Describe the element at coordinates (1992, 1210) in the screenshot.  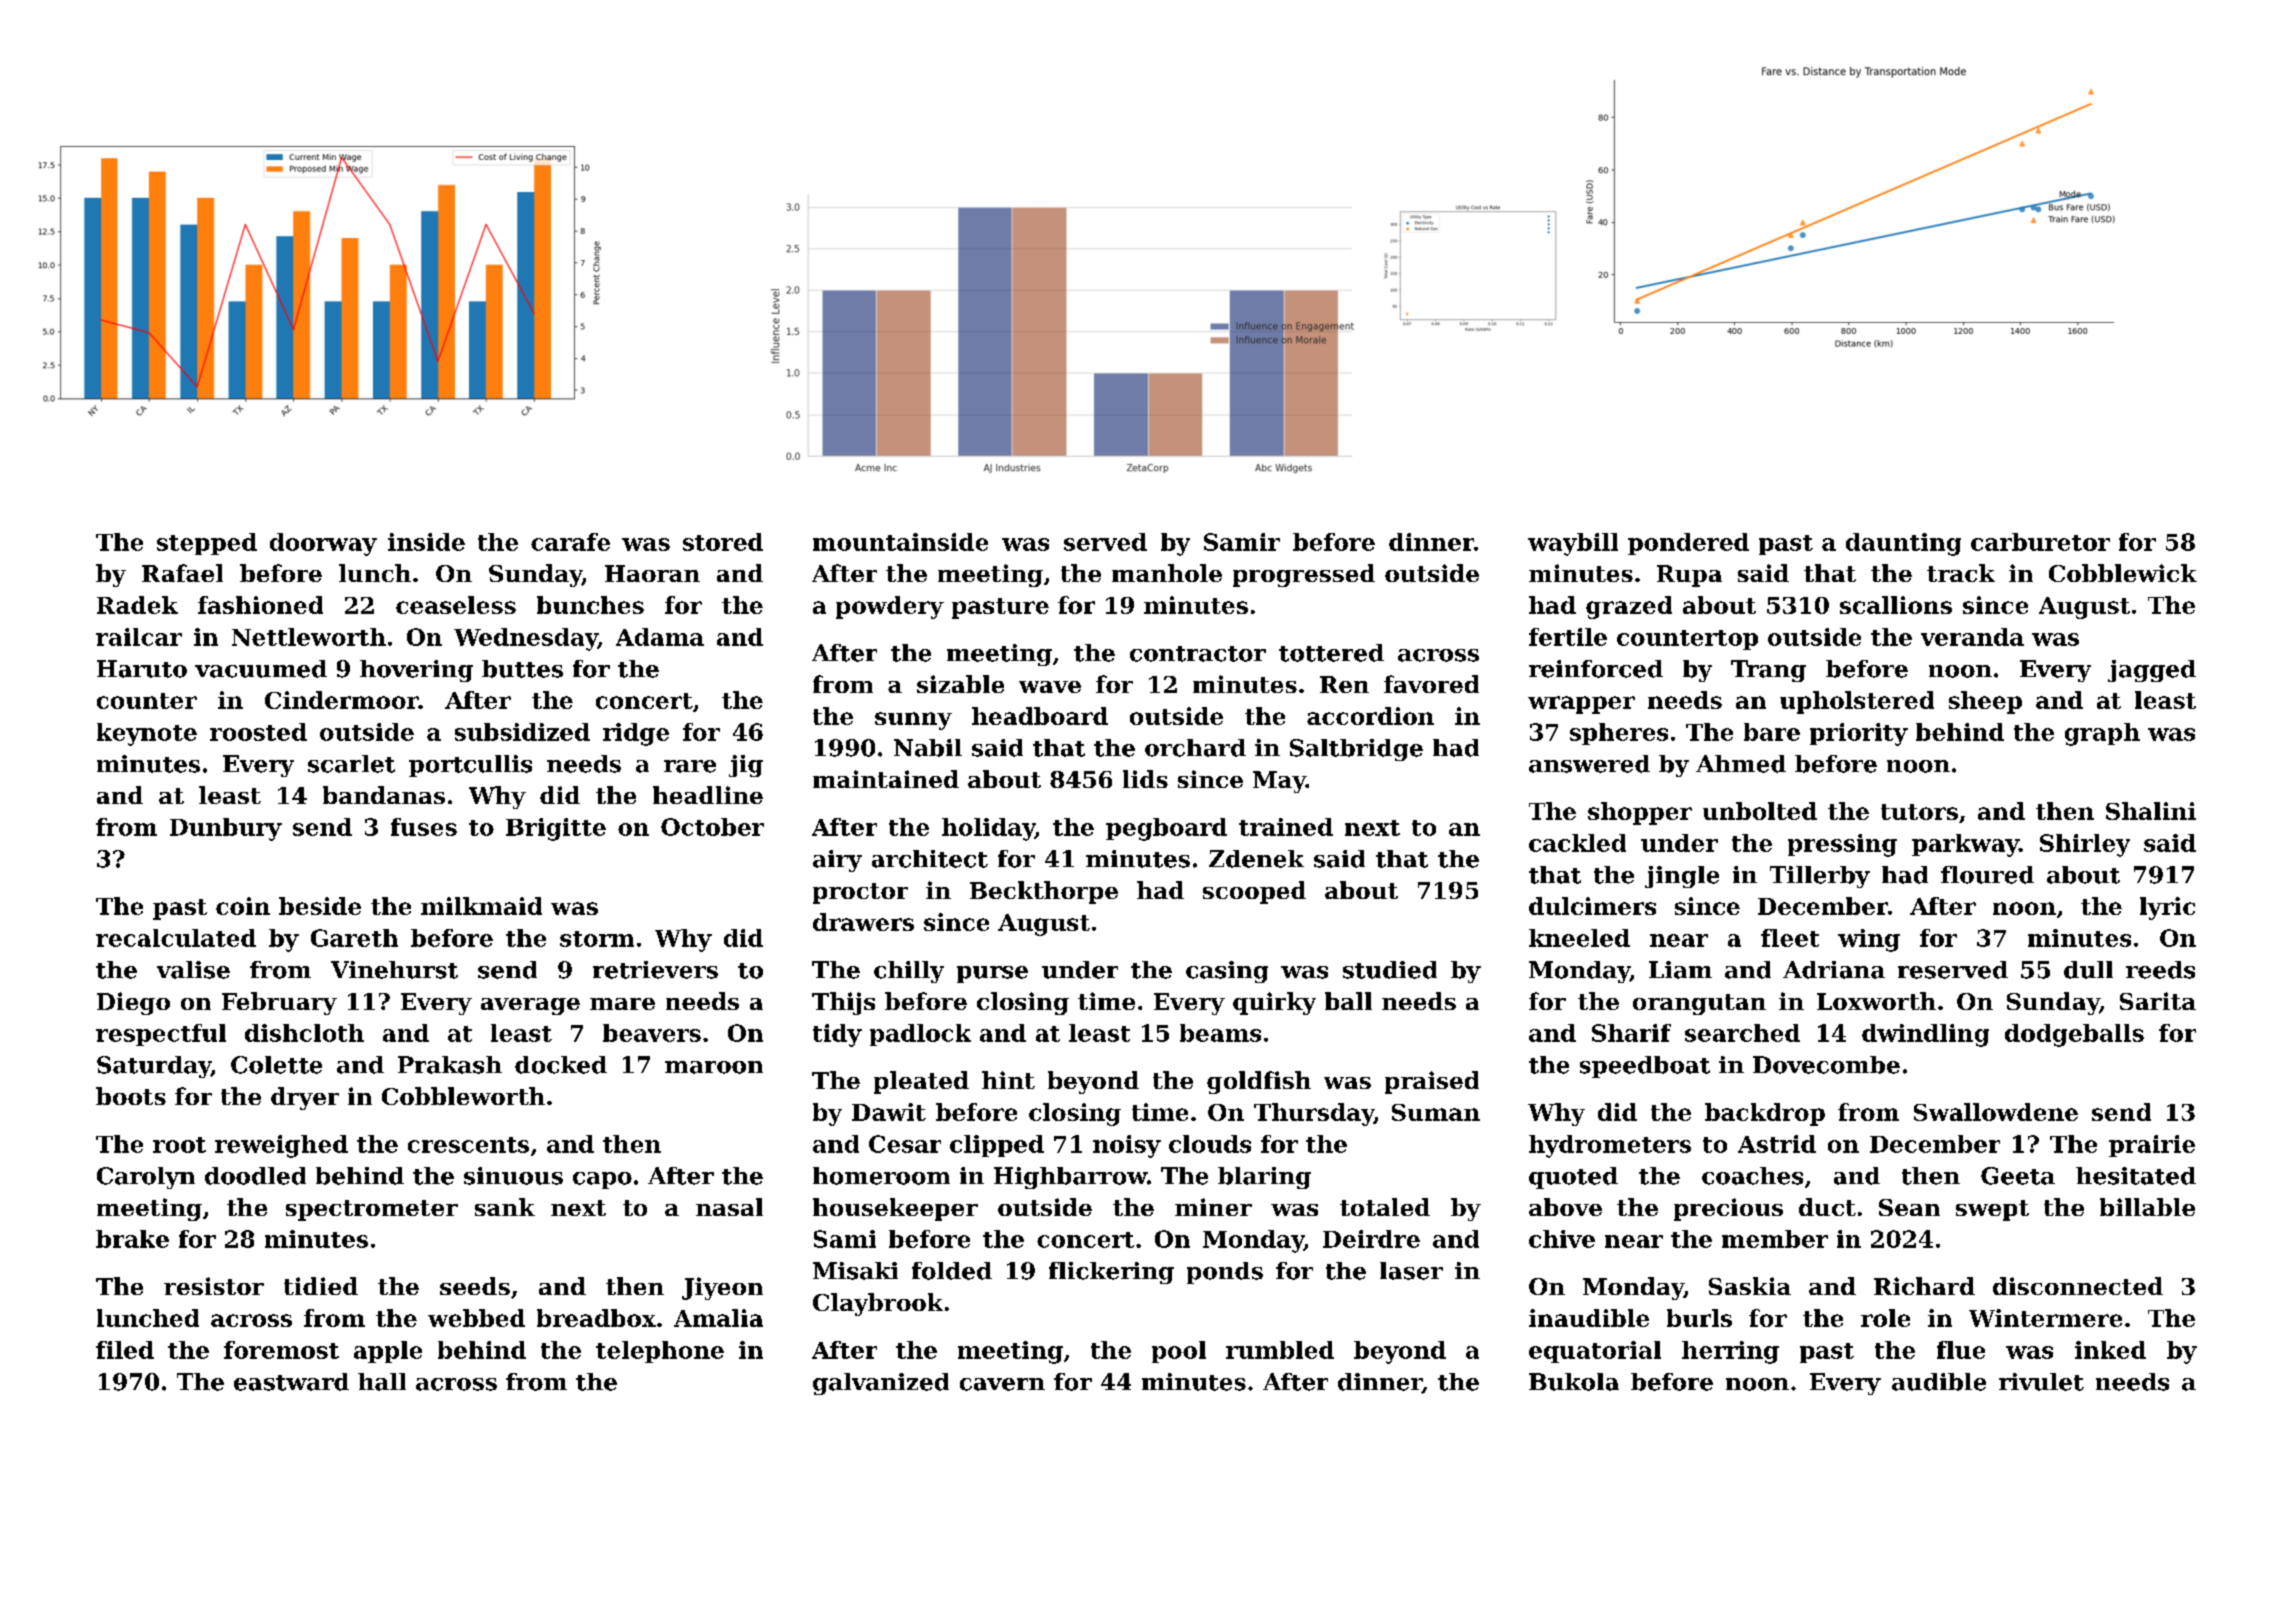
I see `swept` at that location.
